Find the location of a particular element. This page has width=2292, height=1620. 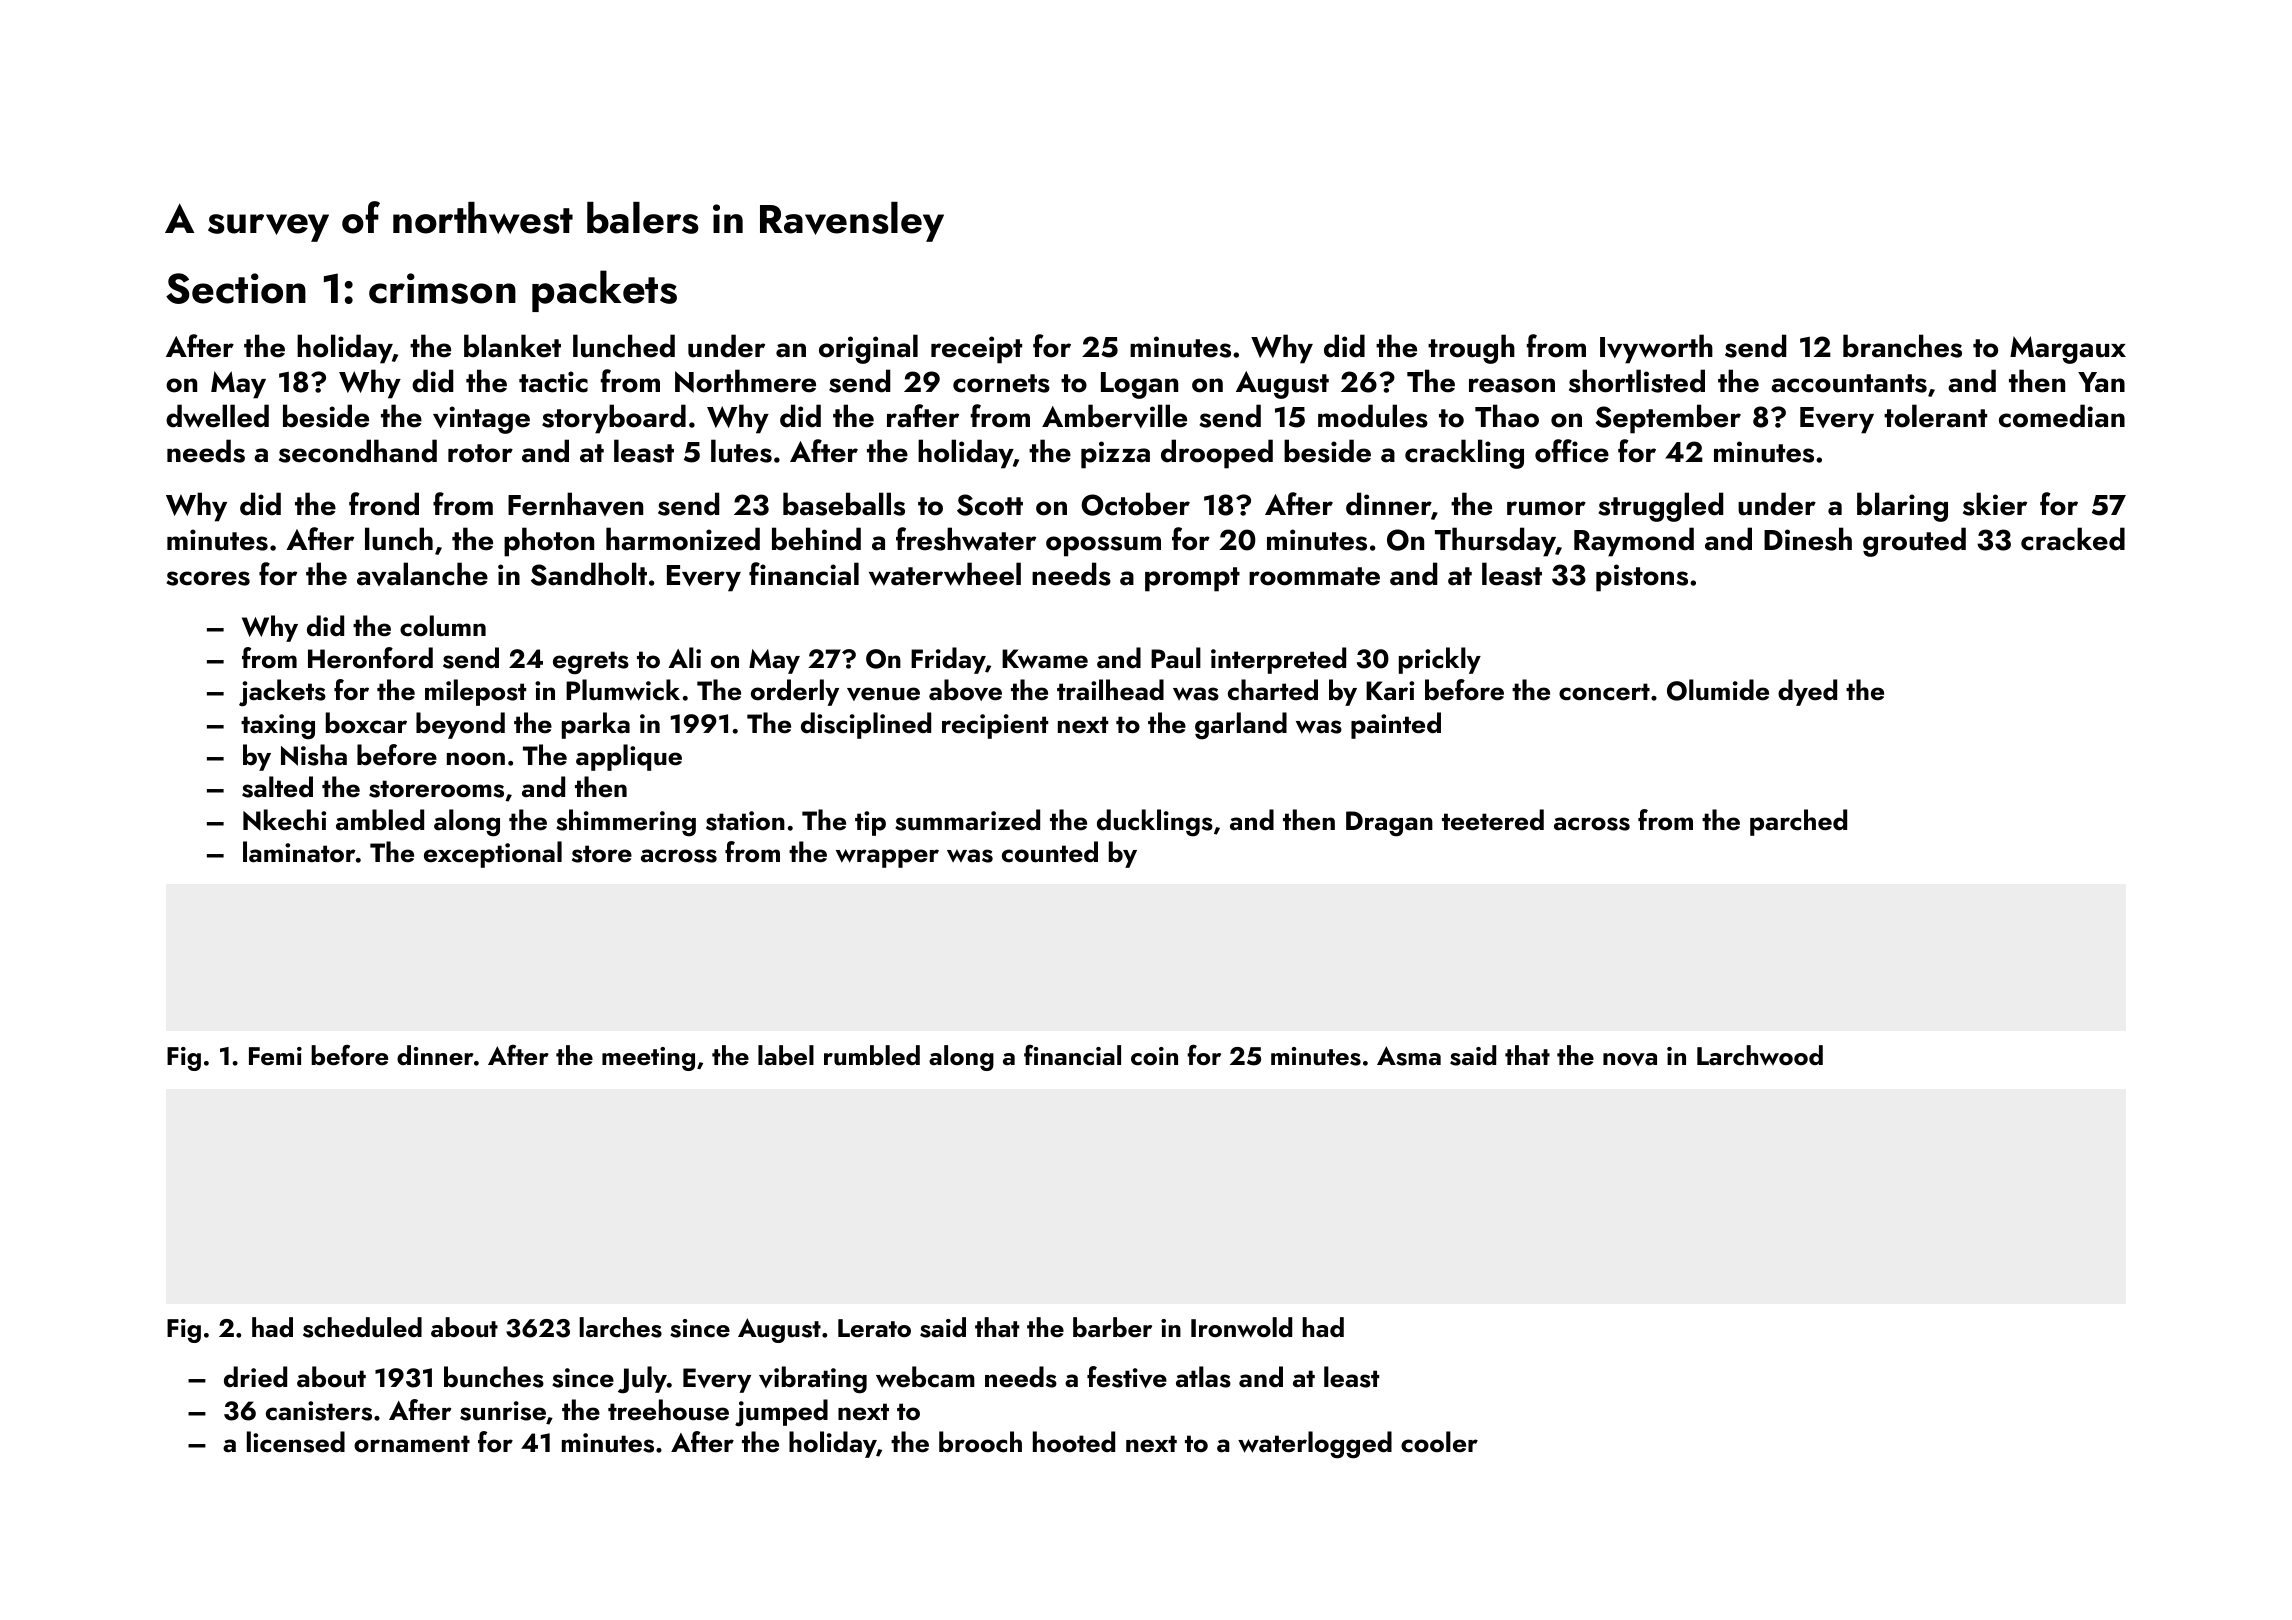

Section is located at coordinates (236, 288).
